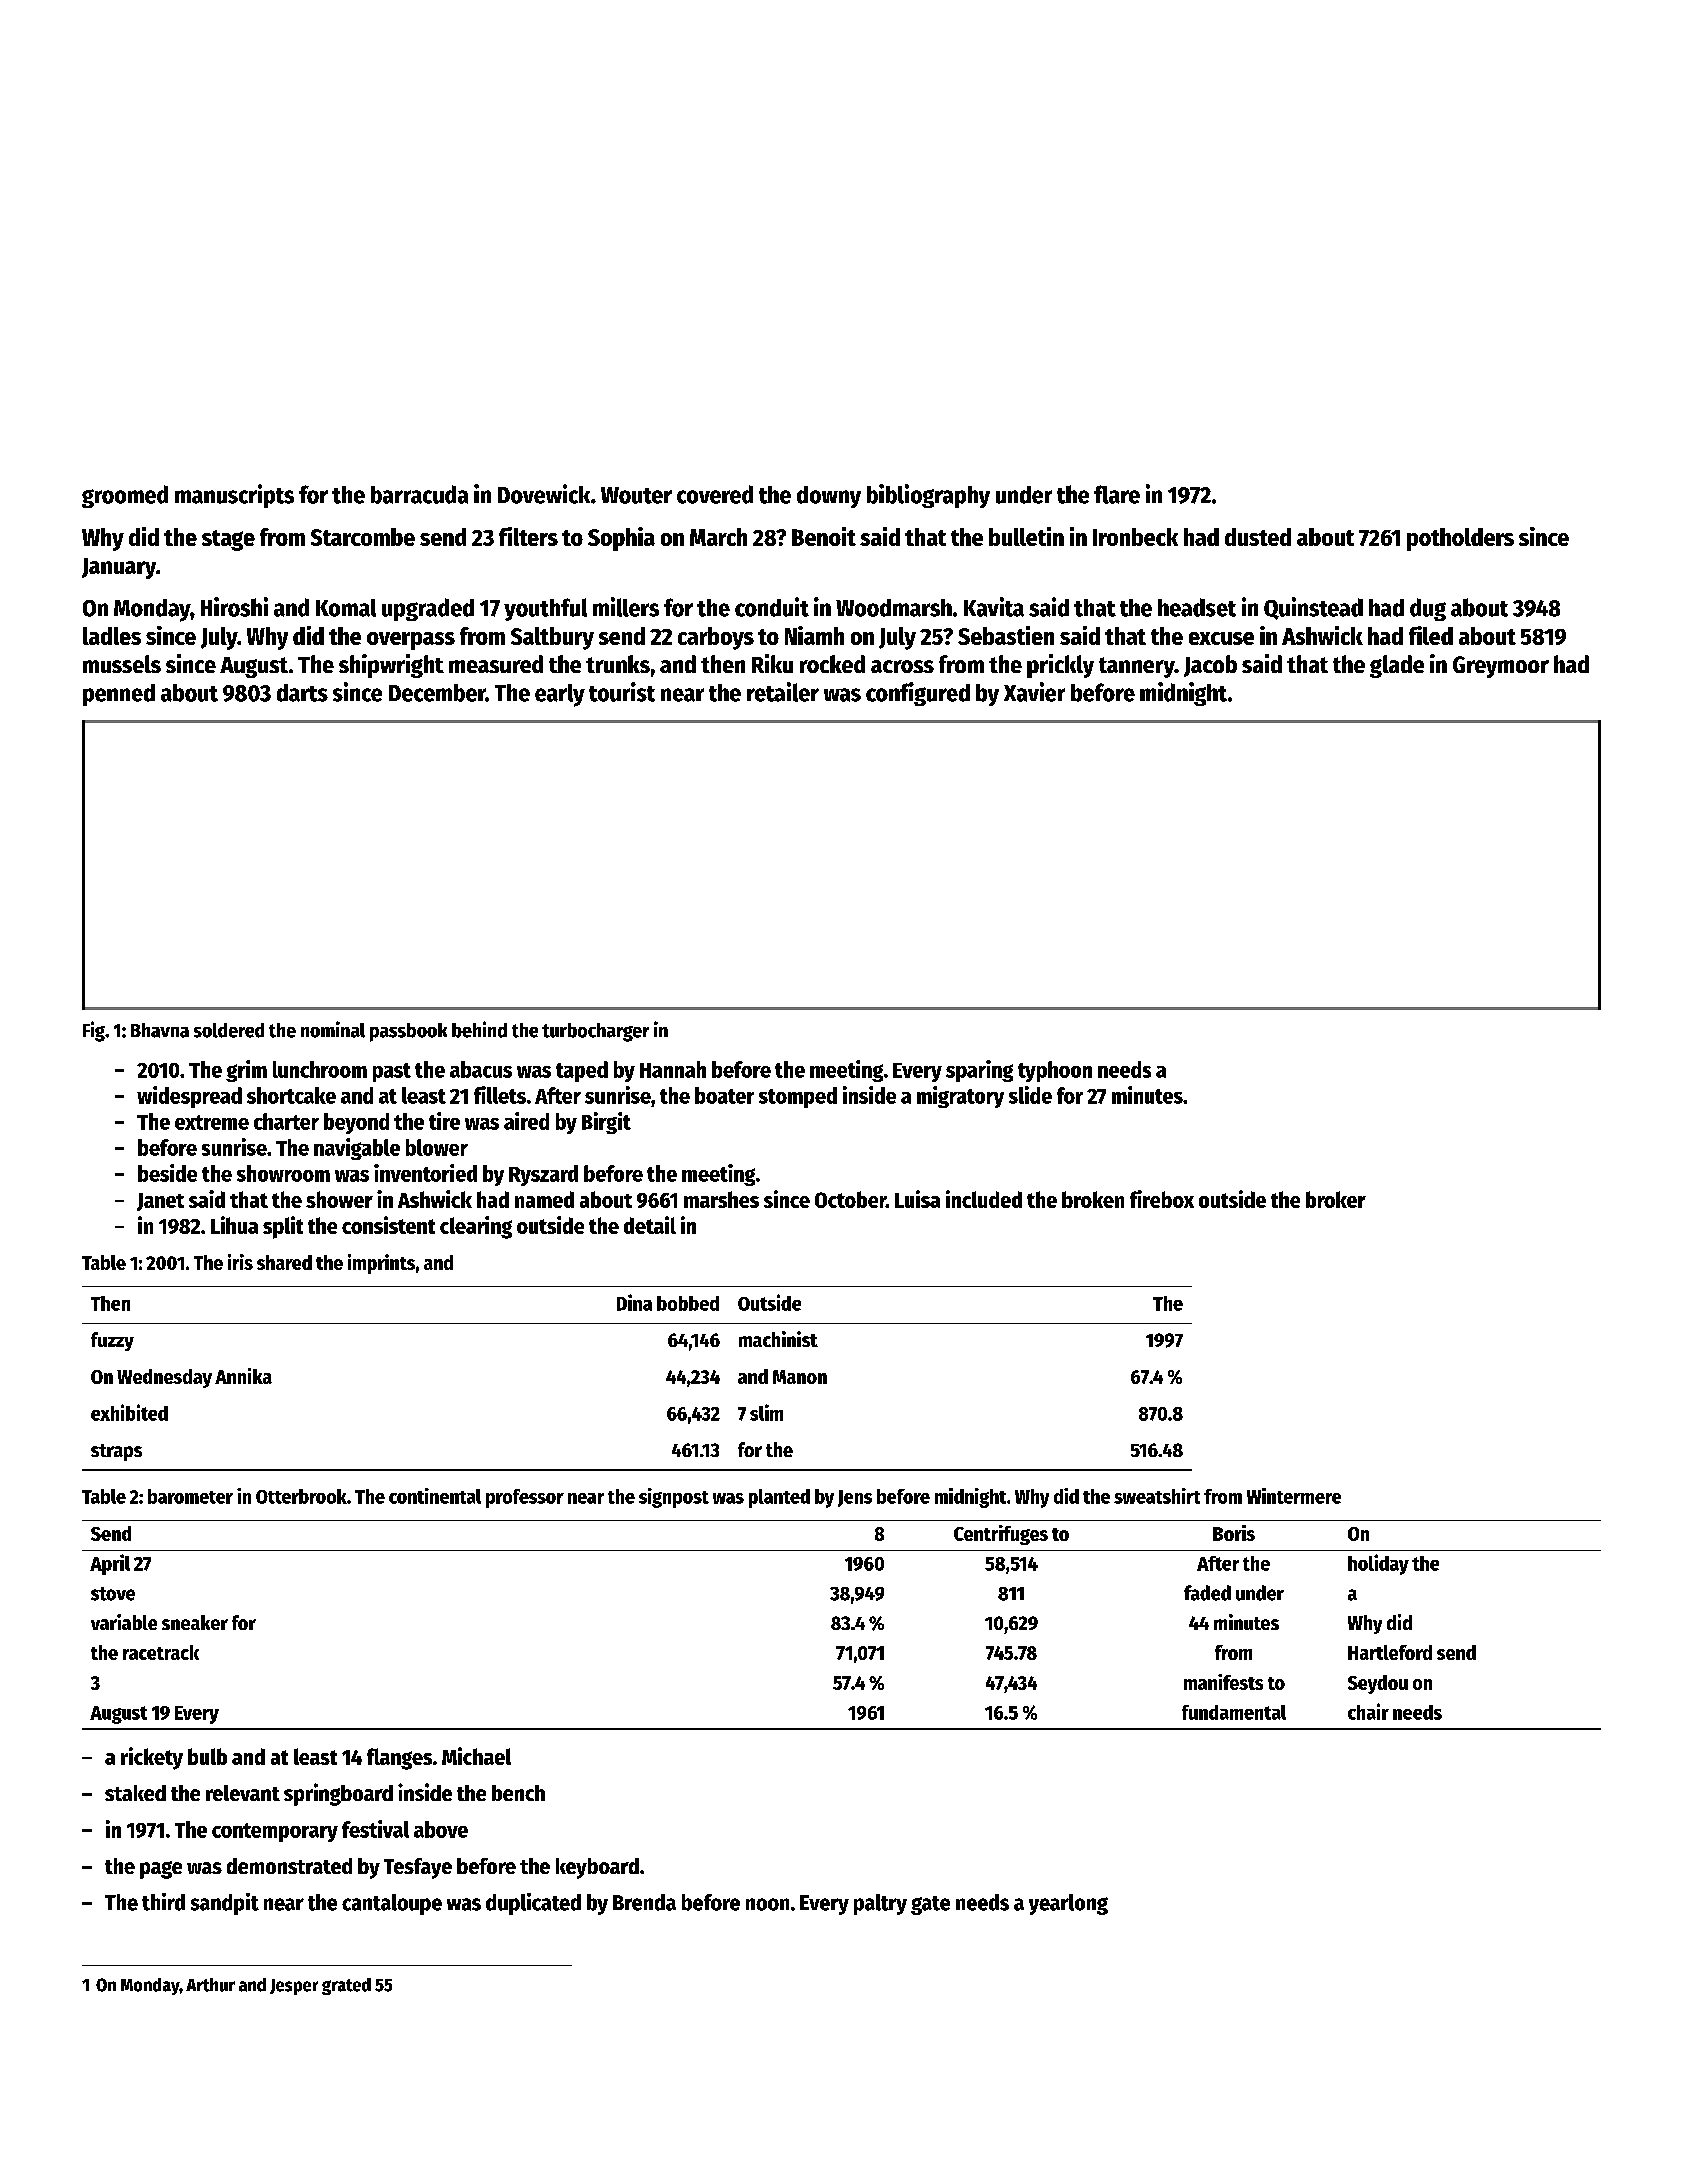  What do you see at coordinates (479, 1029) in the screenshot?
I see `behind` at bounding box center [479, 1029].
